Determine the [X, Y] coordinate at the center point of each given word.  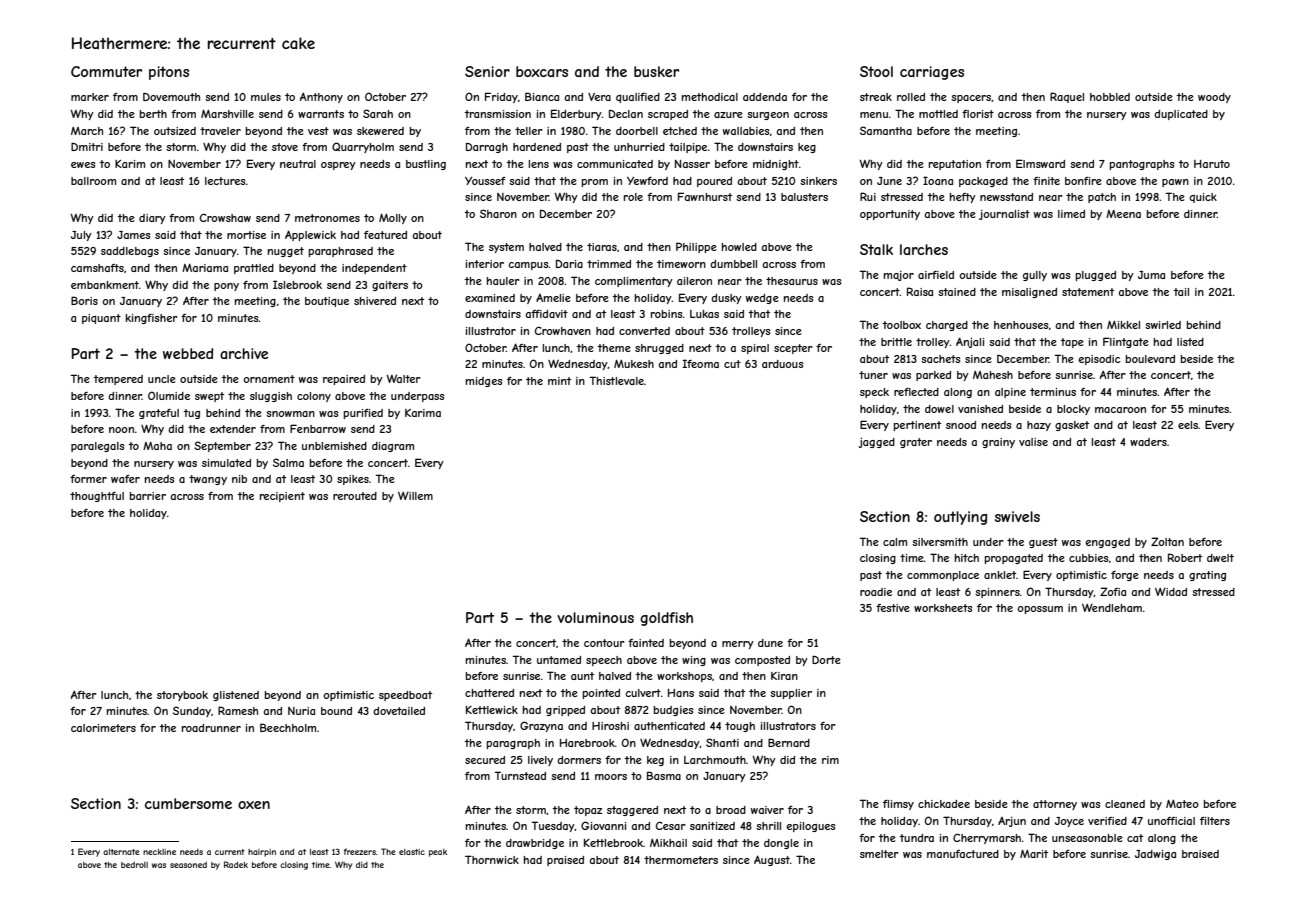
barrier [148, 496]
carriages [932, 73]
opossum [1040, 610]
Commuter [106, 71]
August [772, 860]
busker [656, 71]
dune [770, 643]
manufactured [963, 854]
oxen [254, 805]
